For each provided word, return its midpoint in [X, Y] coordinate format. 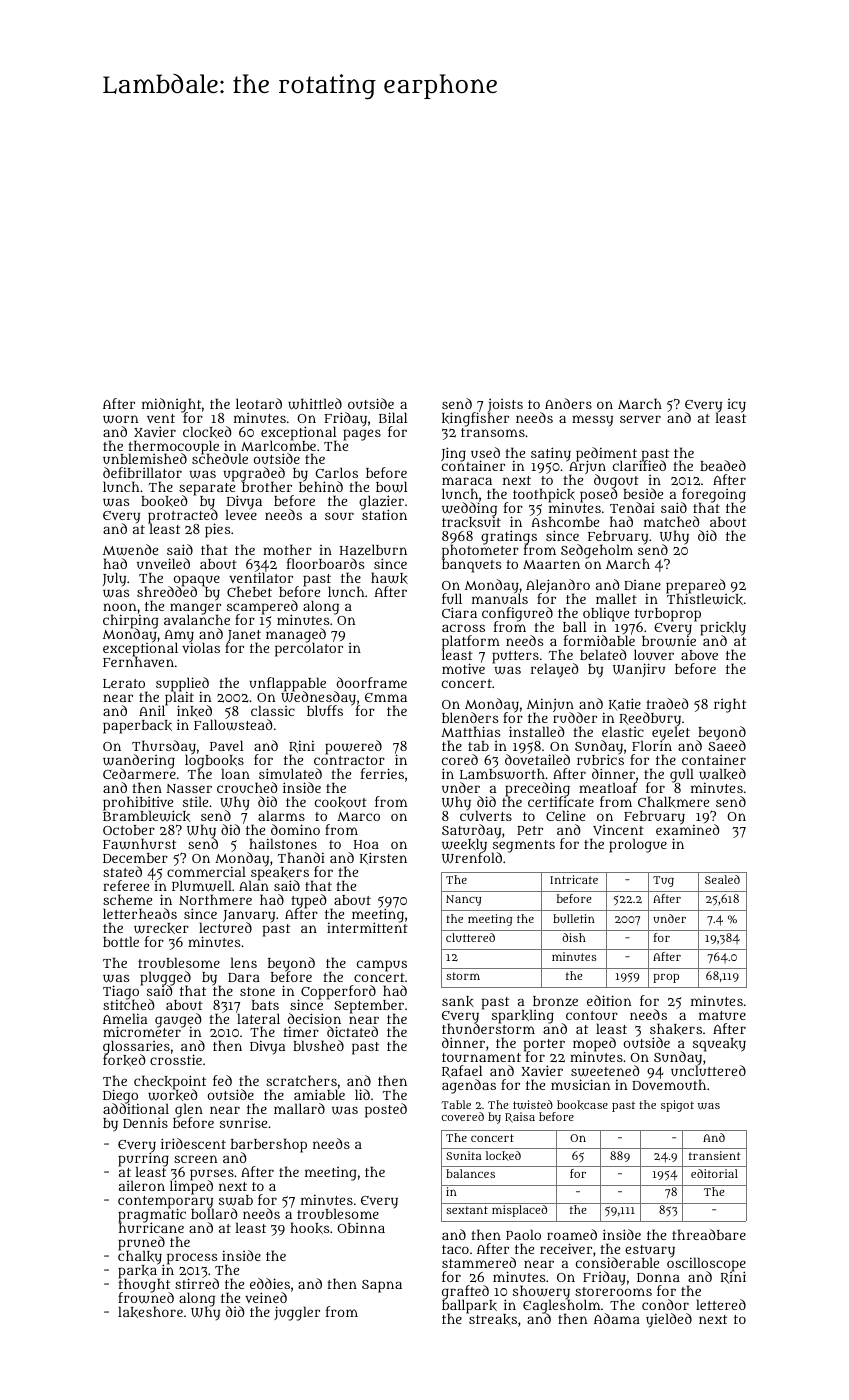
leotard [259, 403]
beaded [723, 465]
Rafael [462, 1071]
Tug [663, 881]
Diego [120, 1096]
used [485, 452]
